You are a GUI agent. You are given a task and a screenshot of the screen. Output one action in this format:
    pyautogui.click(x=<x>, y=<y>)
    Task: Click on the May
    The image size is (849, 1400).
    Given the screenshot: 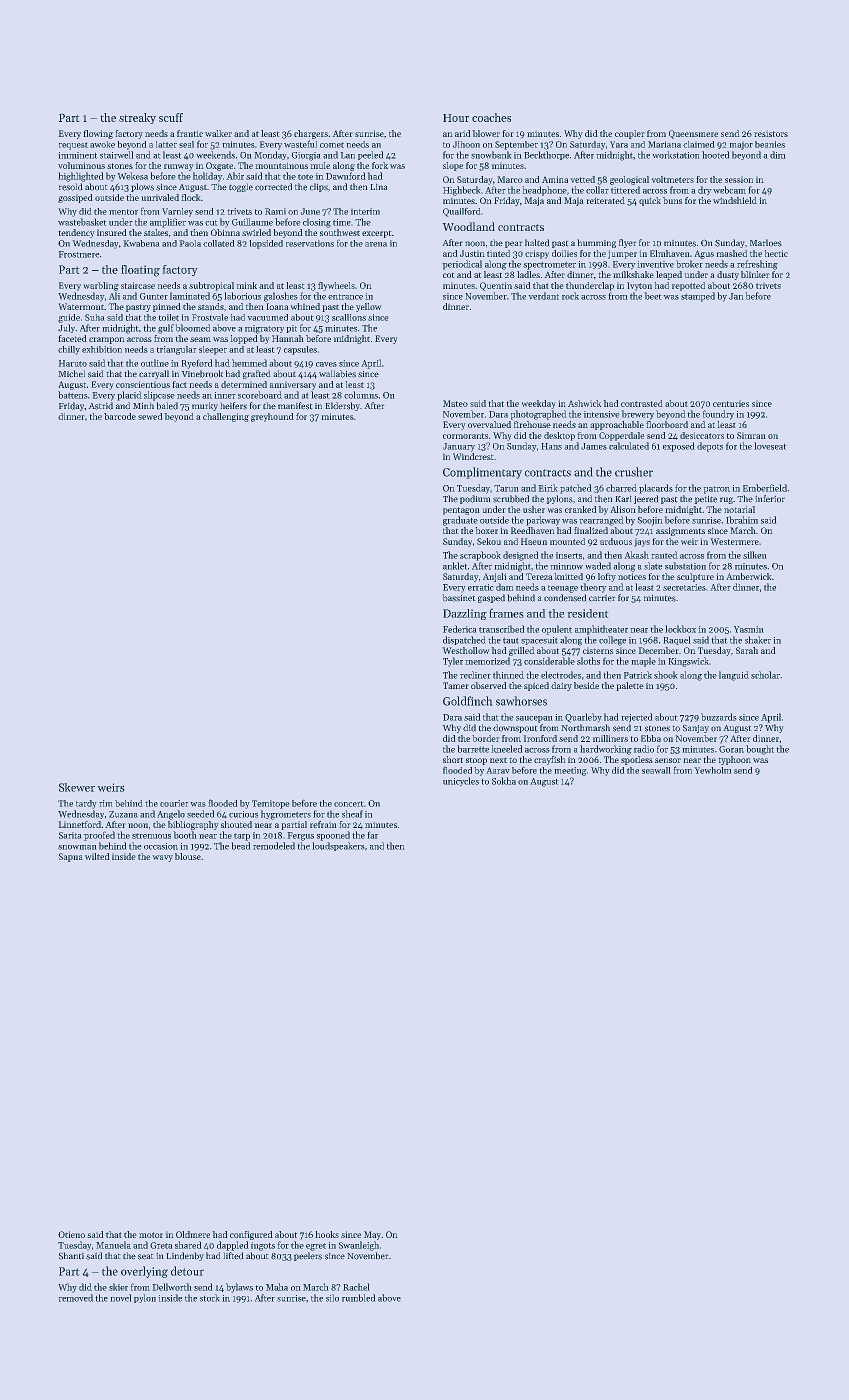 What is the action you would take?
    pyautogui.click(x=372, y=1235)
